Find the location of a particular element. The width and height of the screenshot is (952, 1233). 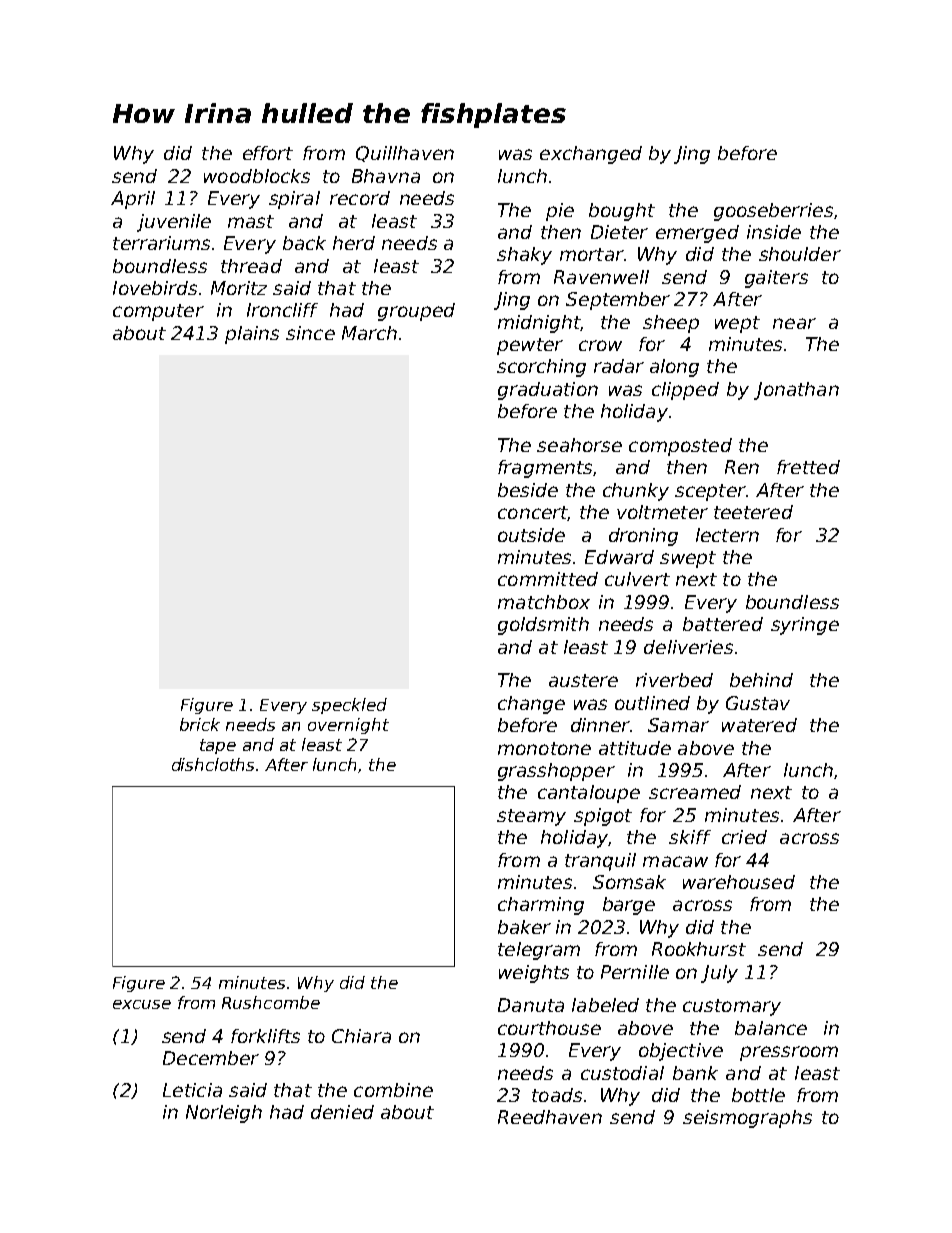

balance is located at coordinates (771, 1028).
